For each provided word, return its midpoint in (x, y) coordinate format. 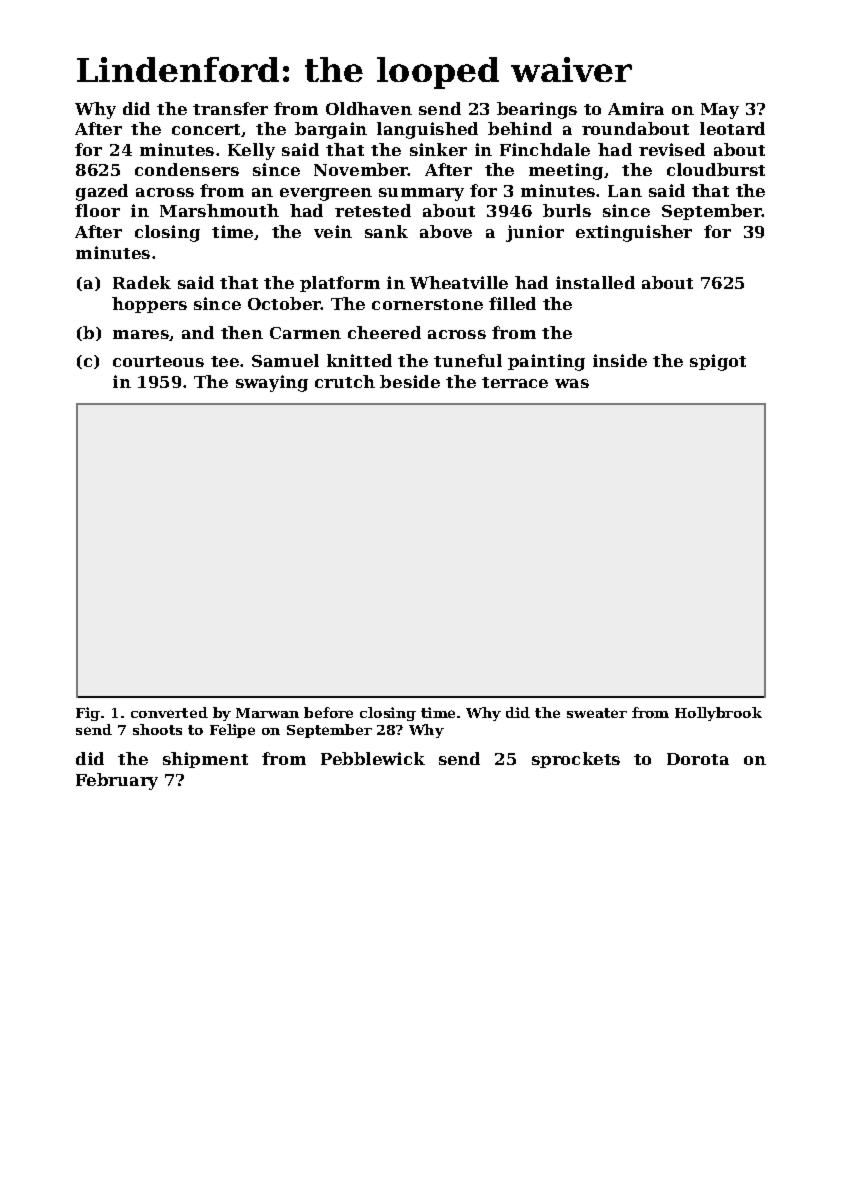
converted (169, 712)
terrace (515, 382)
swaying (272, 383)
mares (141, 334)
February (117, 781)
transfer (230, 108)
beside (410, 381)
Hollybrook (718, 714)
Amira (636, 108)
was (572, 383)
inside (620, 360)
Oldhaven (369, 108)
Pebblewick (373, 758)
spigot (718, 362)
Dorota (698, 759)
